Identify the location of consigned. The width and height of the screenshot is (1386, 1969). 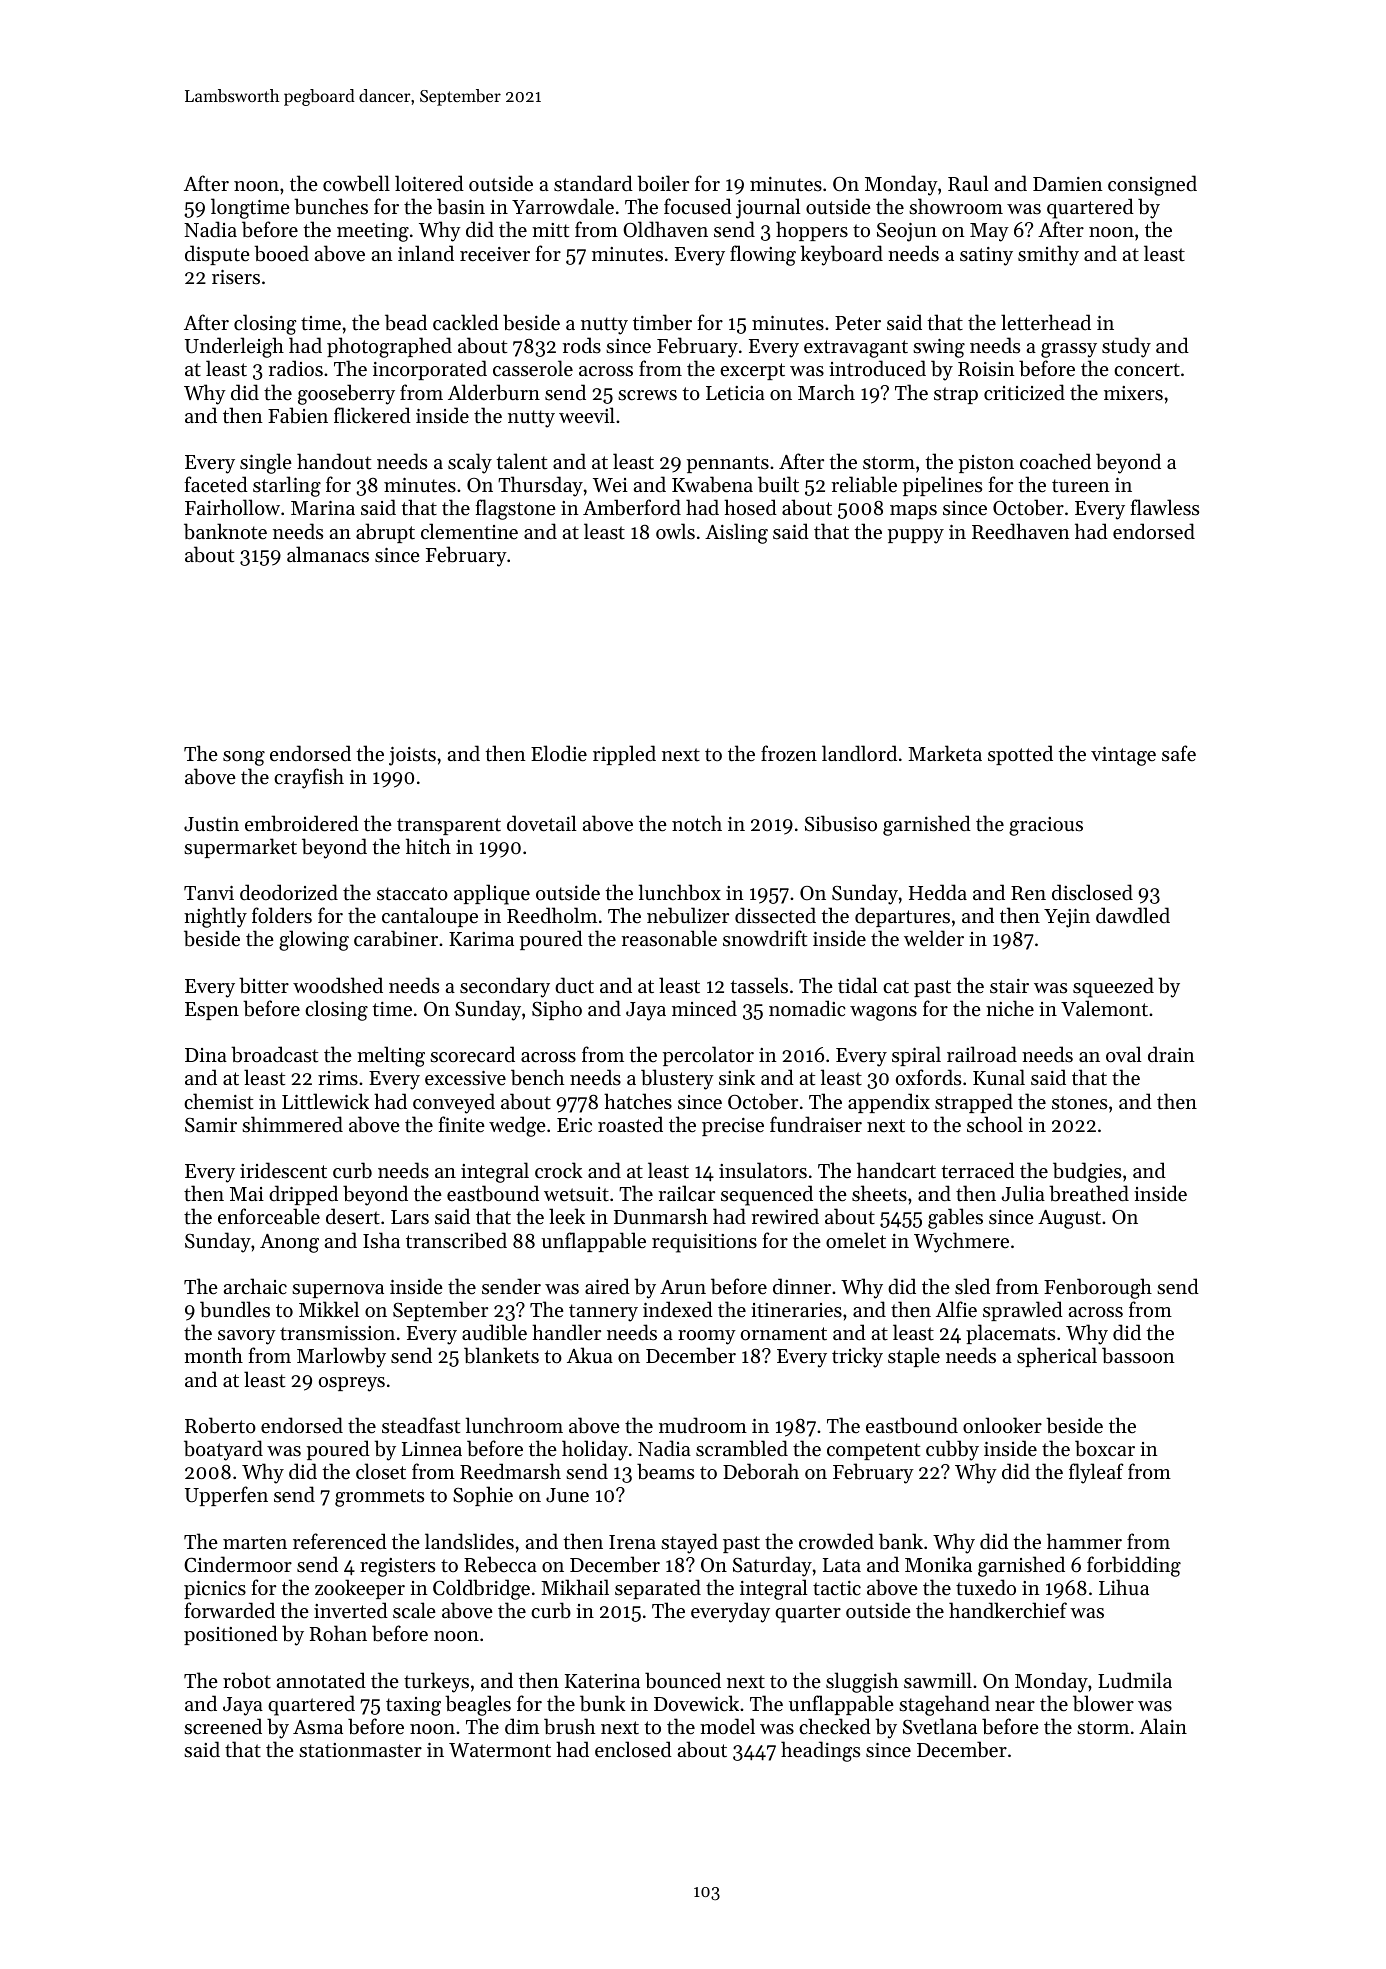
(1152, 185).
